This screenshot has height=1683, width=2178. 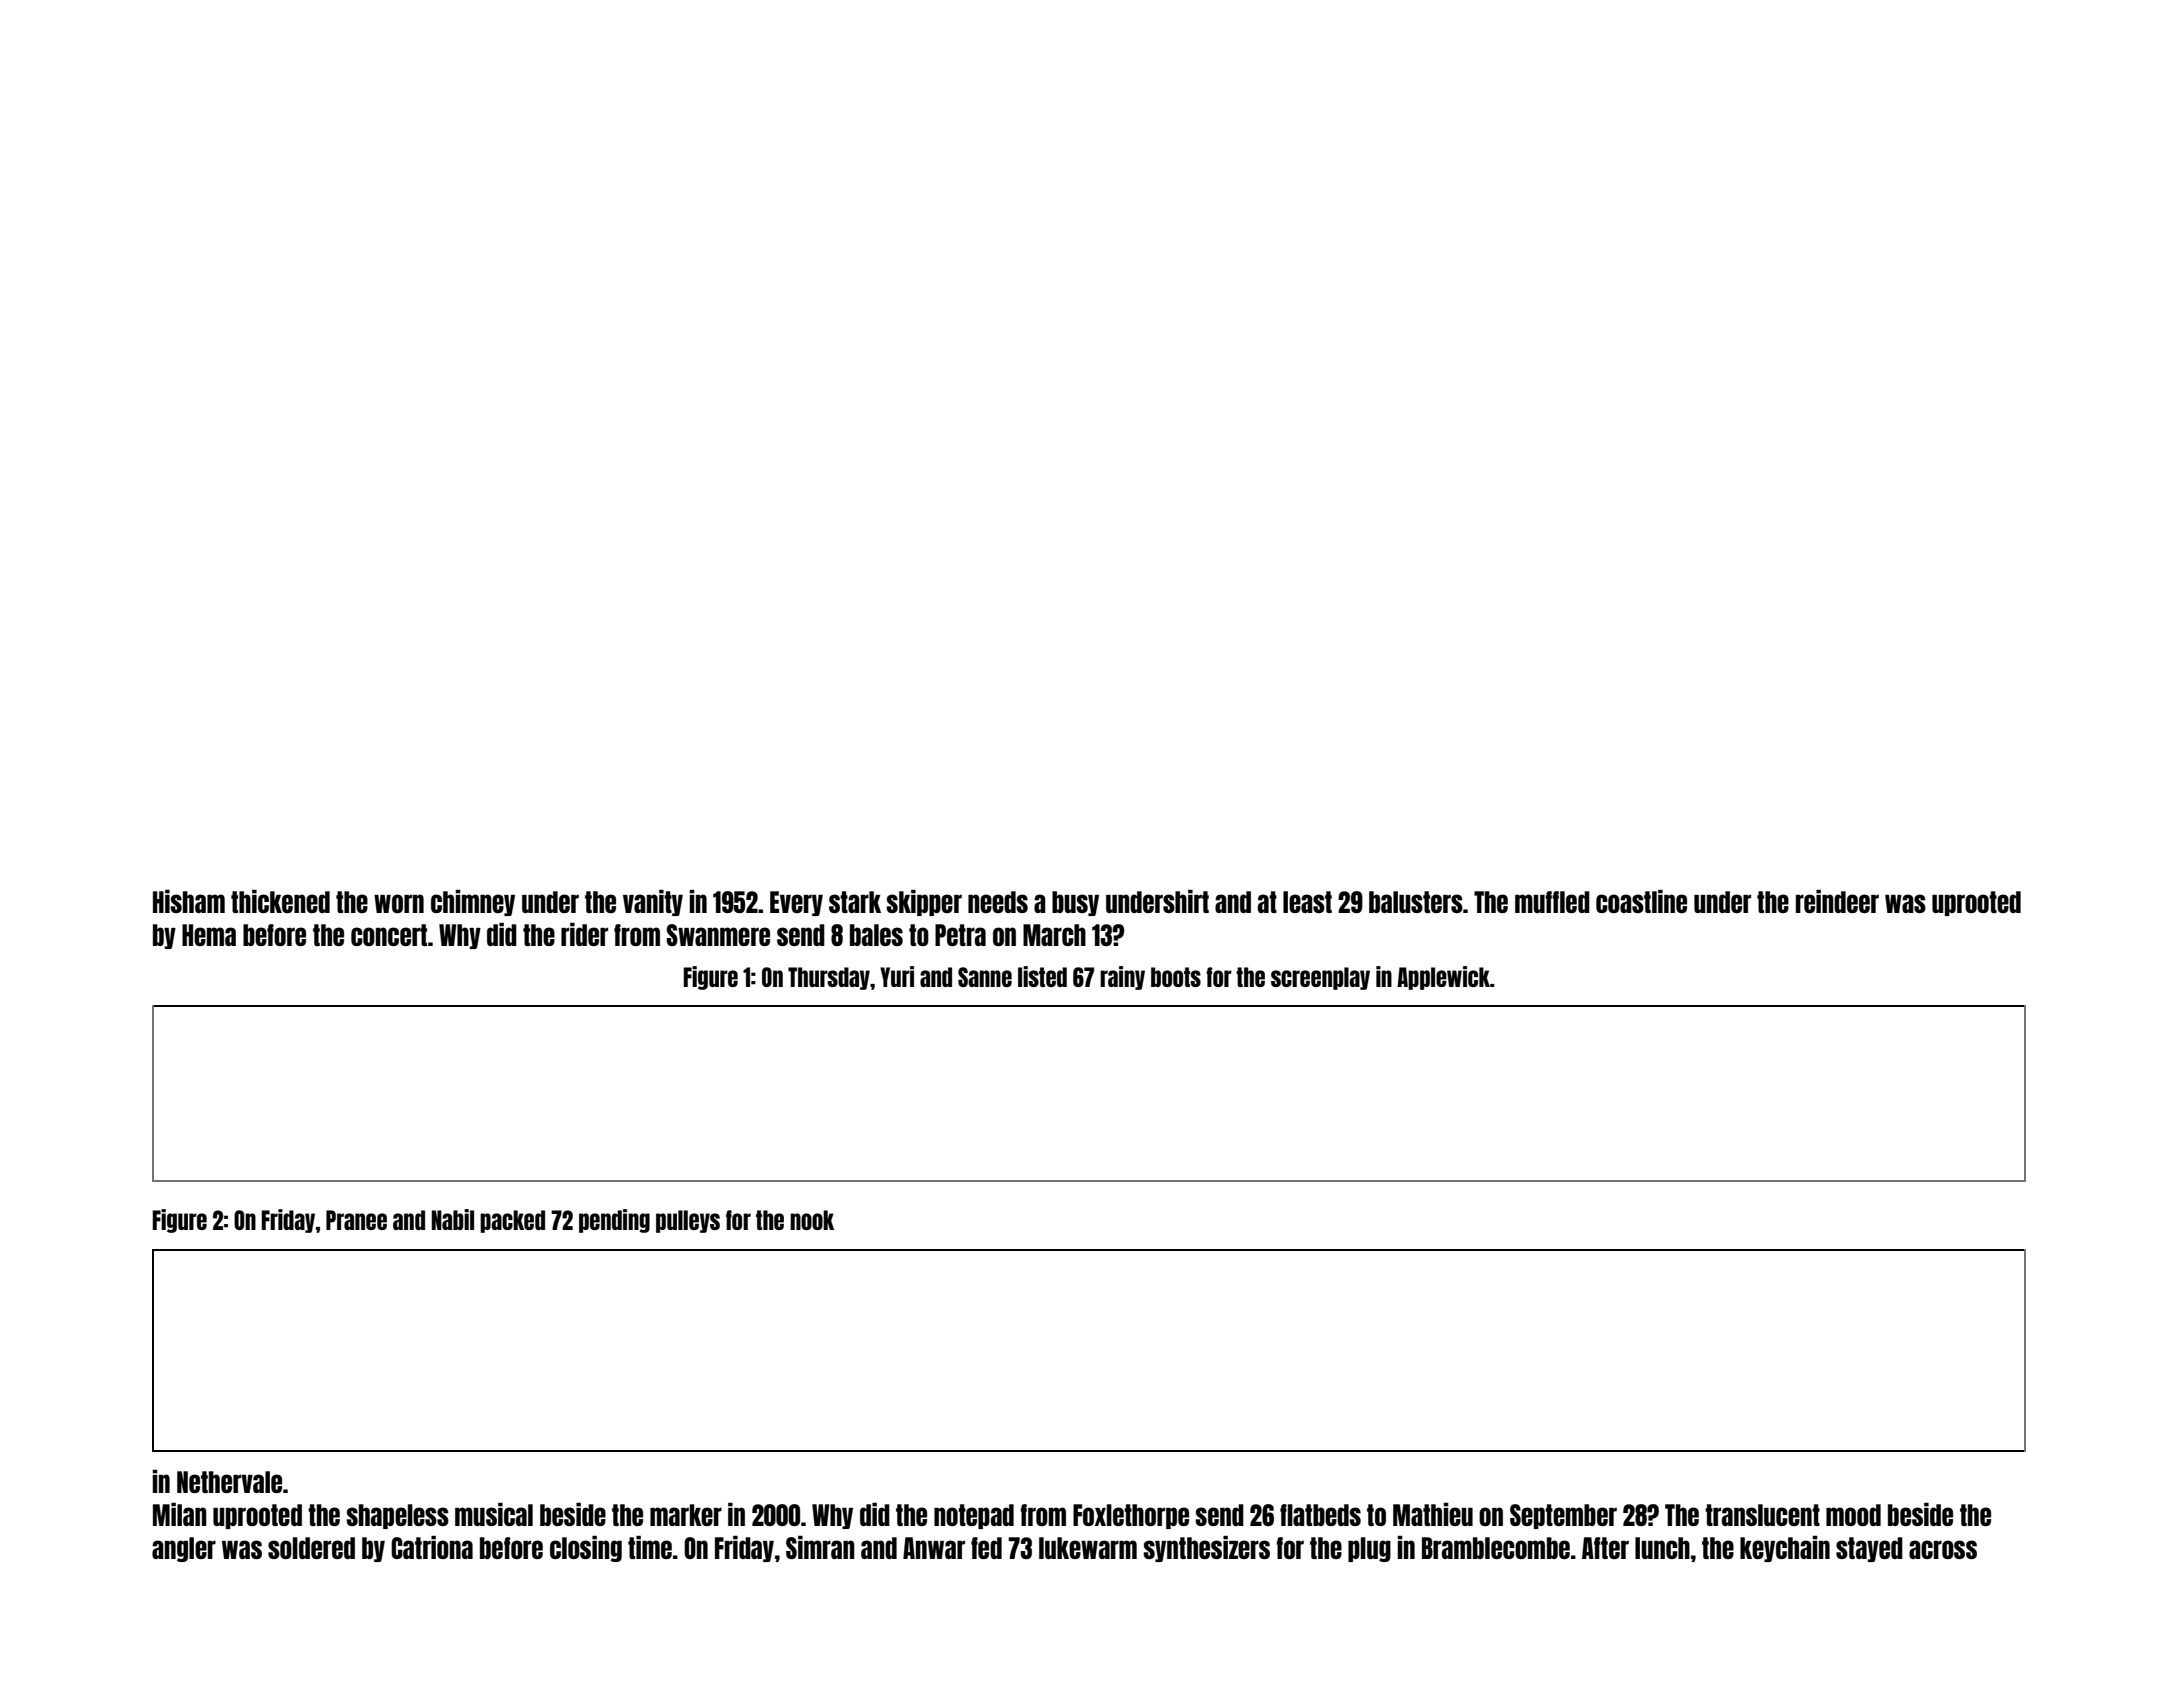 I want to click on September, so click(x=1563, y=1516).
